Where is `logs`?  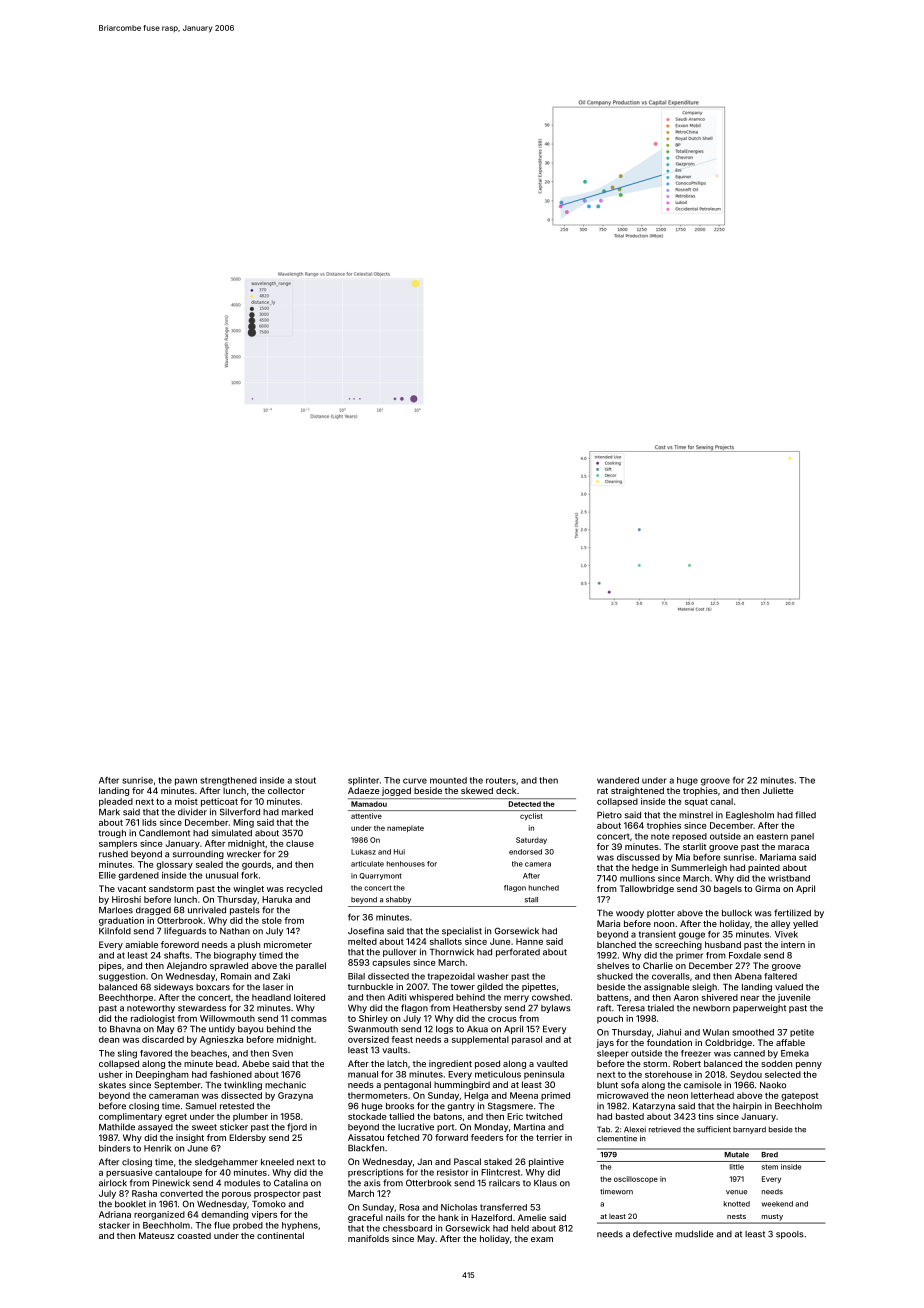 logs is located at coordinates (444, 1030).
